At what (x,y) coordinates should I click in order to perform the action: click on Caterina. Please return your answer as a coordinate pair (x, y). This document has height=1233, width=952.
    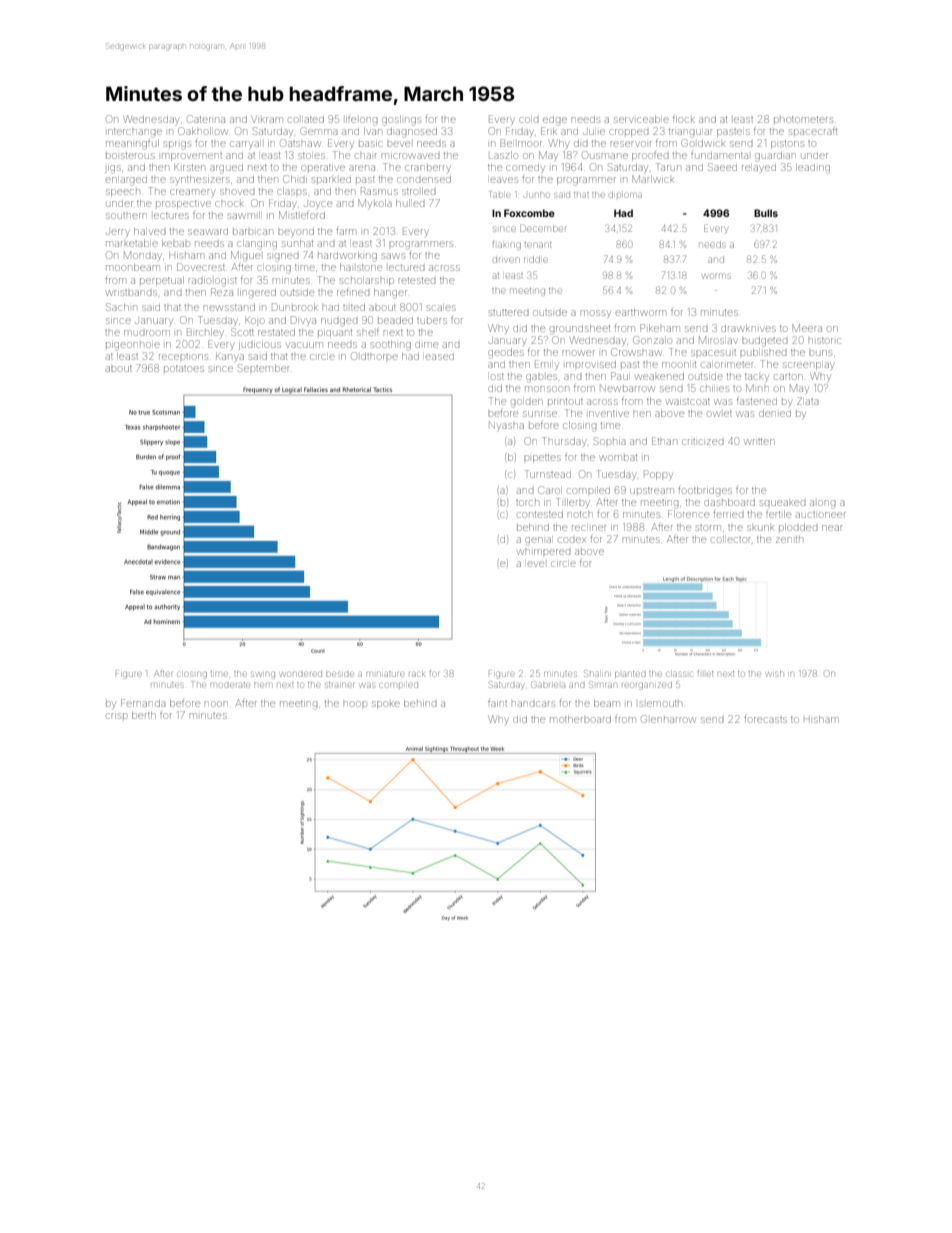
    Looking at the image, I should click on (206, 119).
